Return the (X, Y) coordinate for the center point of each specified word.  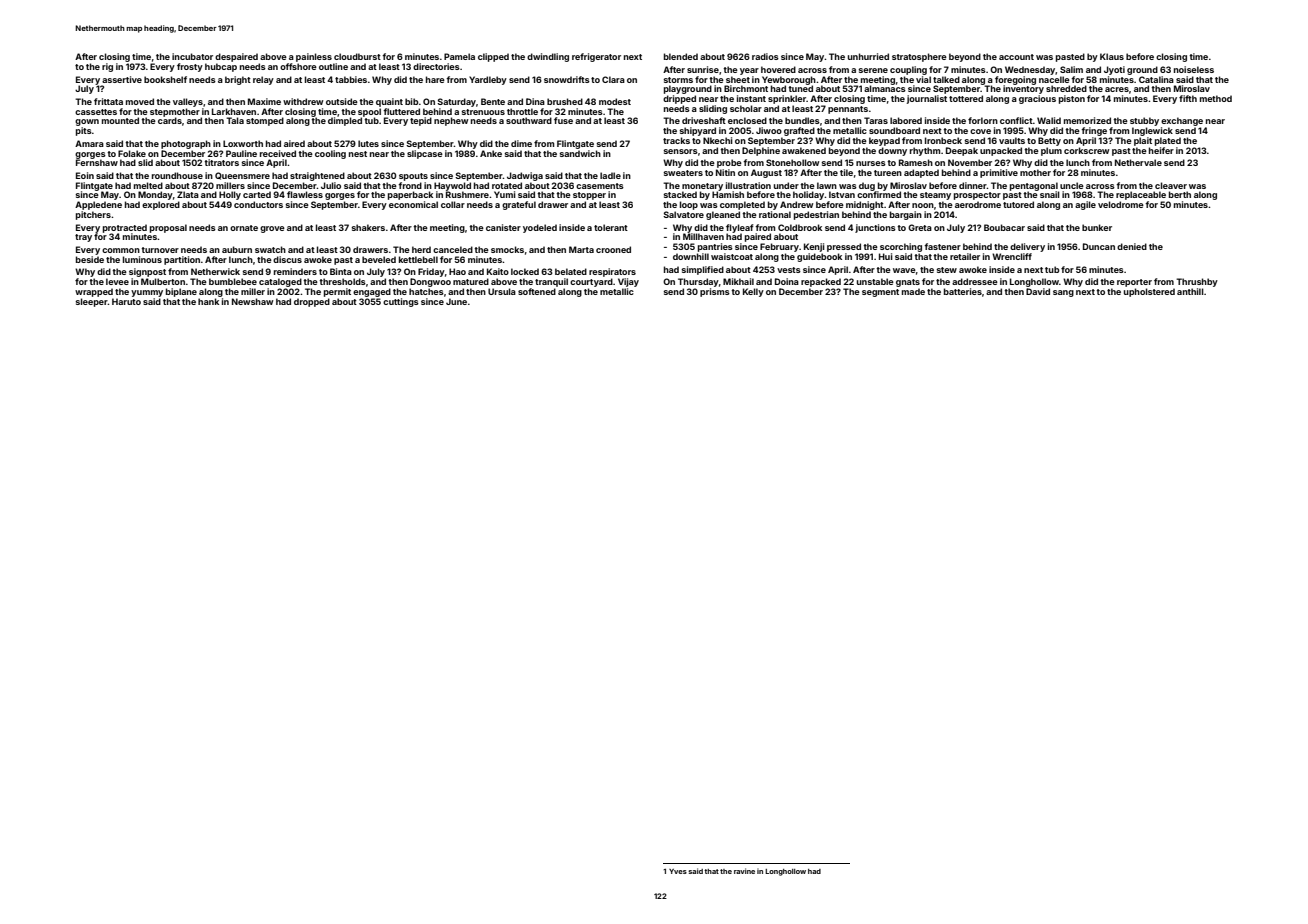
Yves (678, 871)
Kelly (753, 292)
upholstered (1149, 292)
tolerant (611, 227)
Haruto (126, 301)
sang (1063, 293)
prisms (715, 292)
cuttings (401, 302)
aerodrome (978, 204)
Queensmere (242, 176)
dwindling (548, 57)
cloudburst (357, 56)
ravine (744, 871)
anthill (1190, 291)
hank (208, 301)
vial (923, 79)
